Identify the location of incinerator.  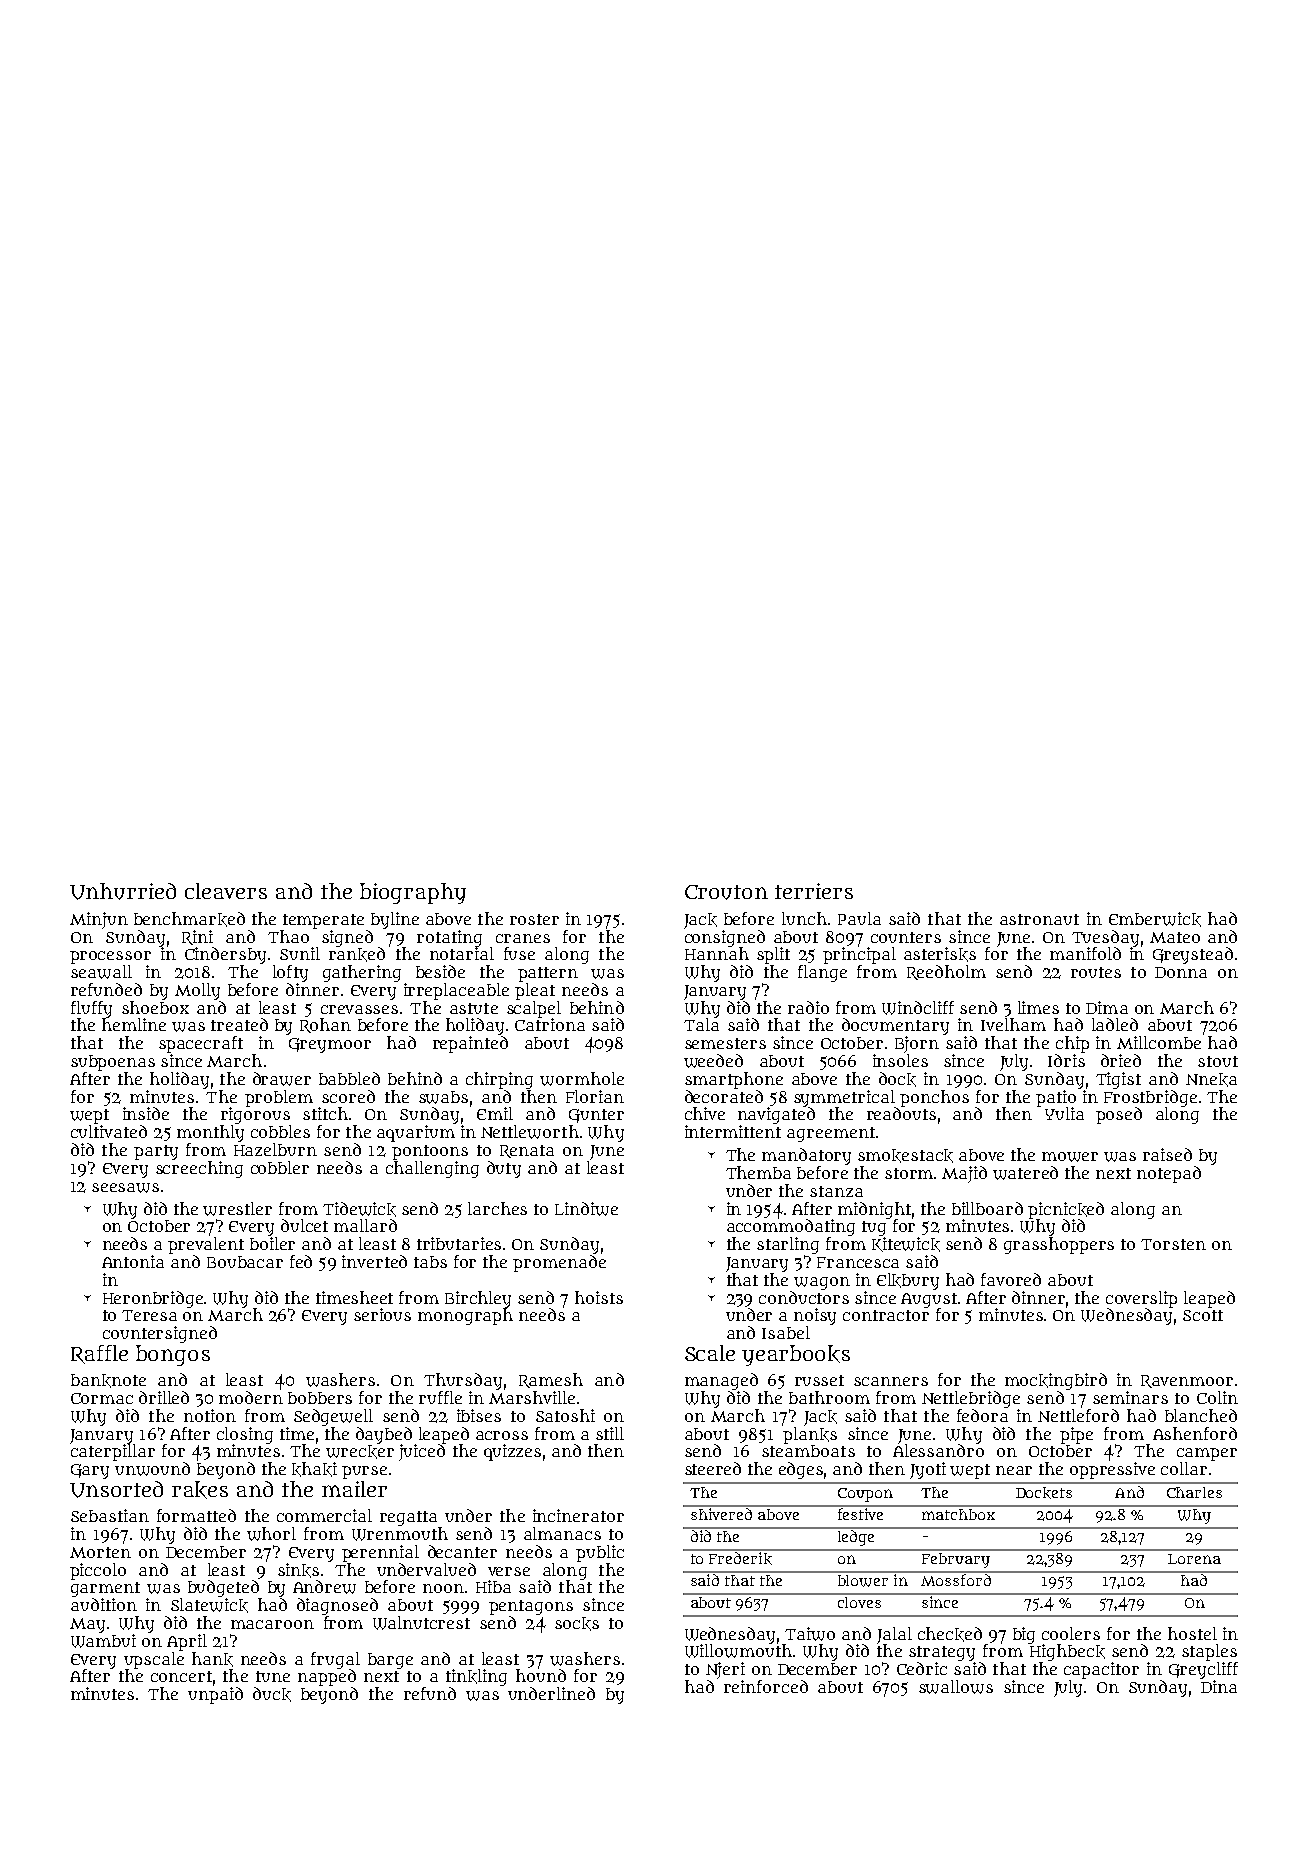
(578, 1515).
